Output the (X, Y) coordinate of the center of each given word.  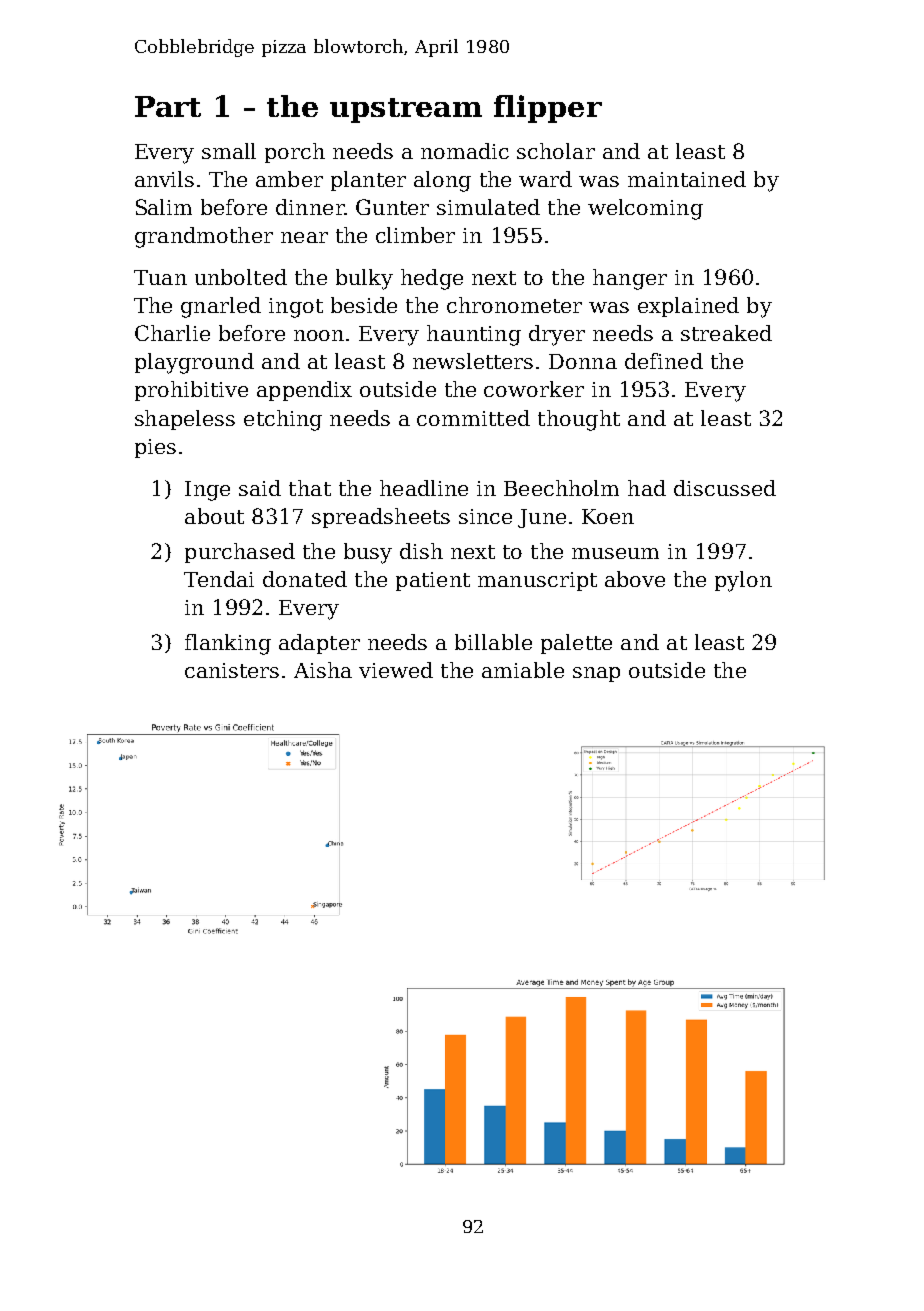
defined (664, 361)
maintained (687, 179)
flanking (228, 644)
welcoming (645, 209)
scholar (556, 151)
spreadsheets (381, 518)
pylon (743, 581)
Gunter (392, 207)
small (229, 151)
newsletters (473, 361)
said (260, 488)
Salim (164, 207)
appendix (304, 391)
